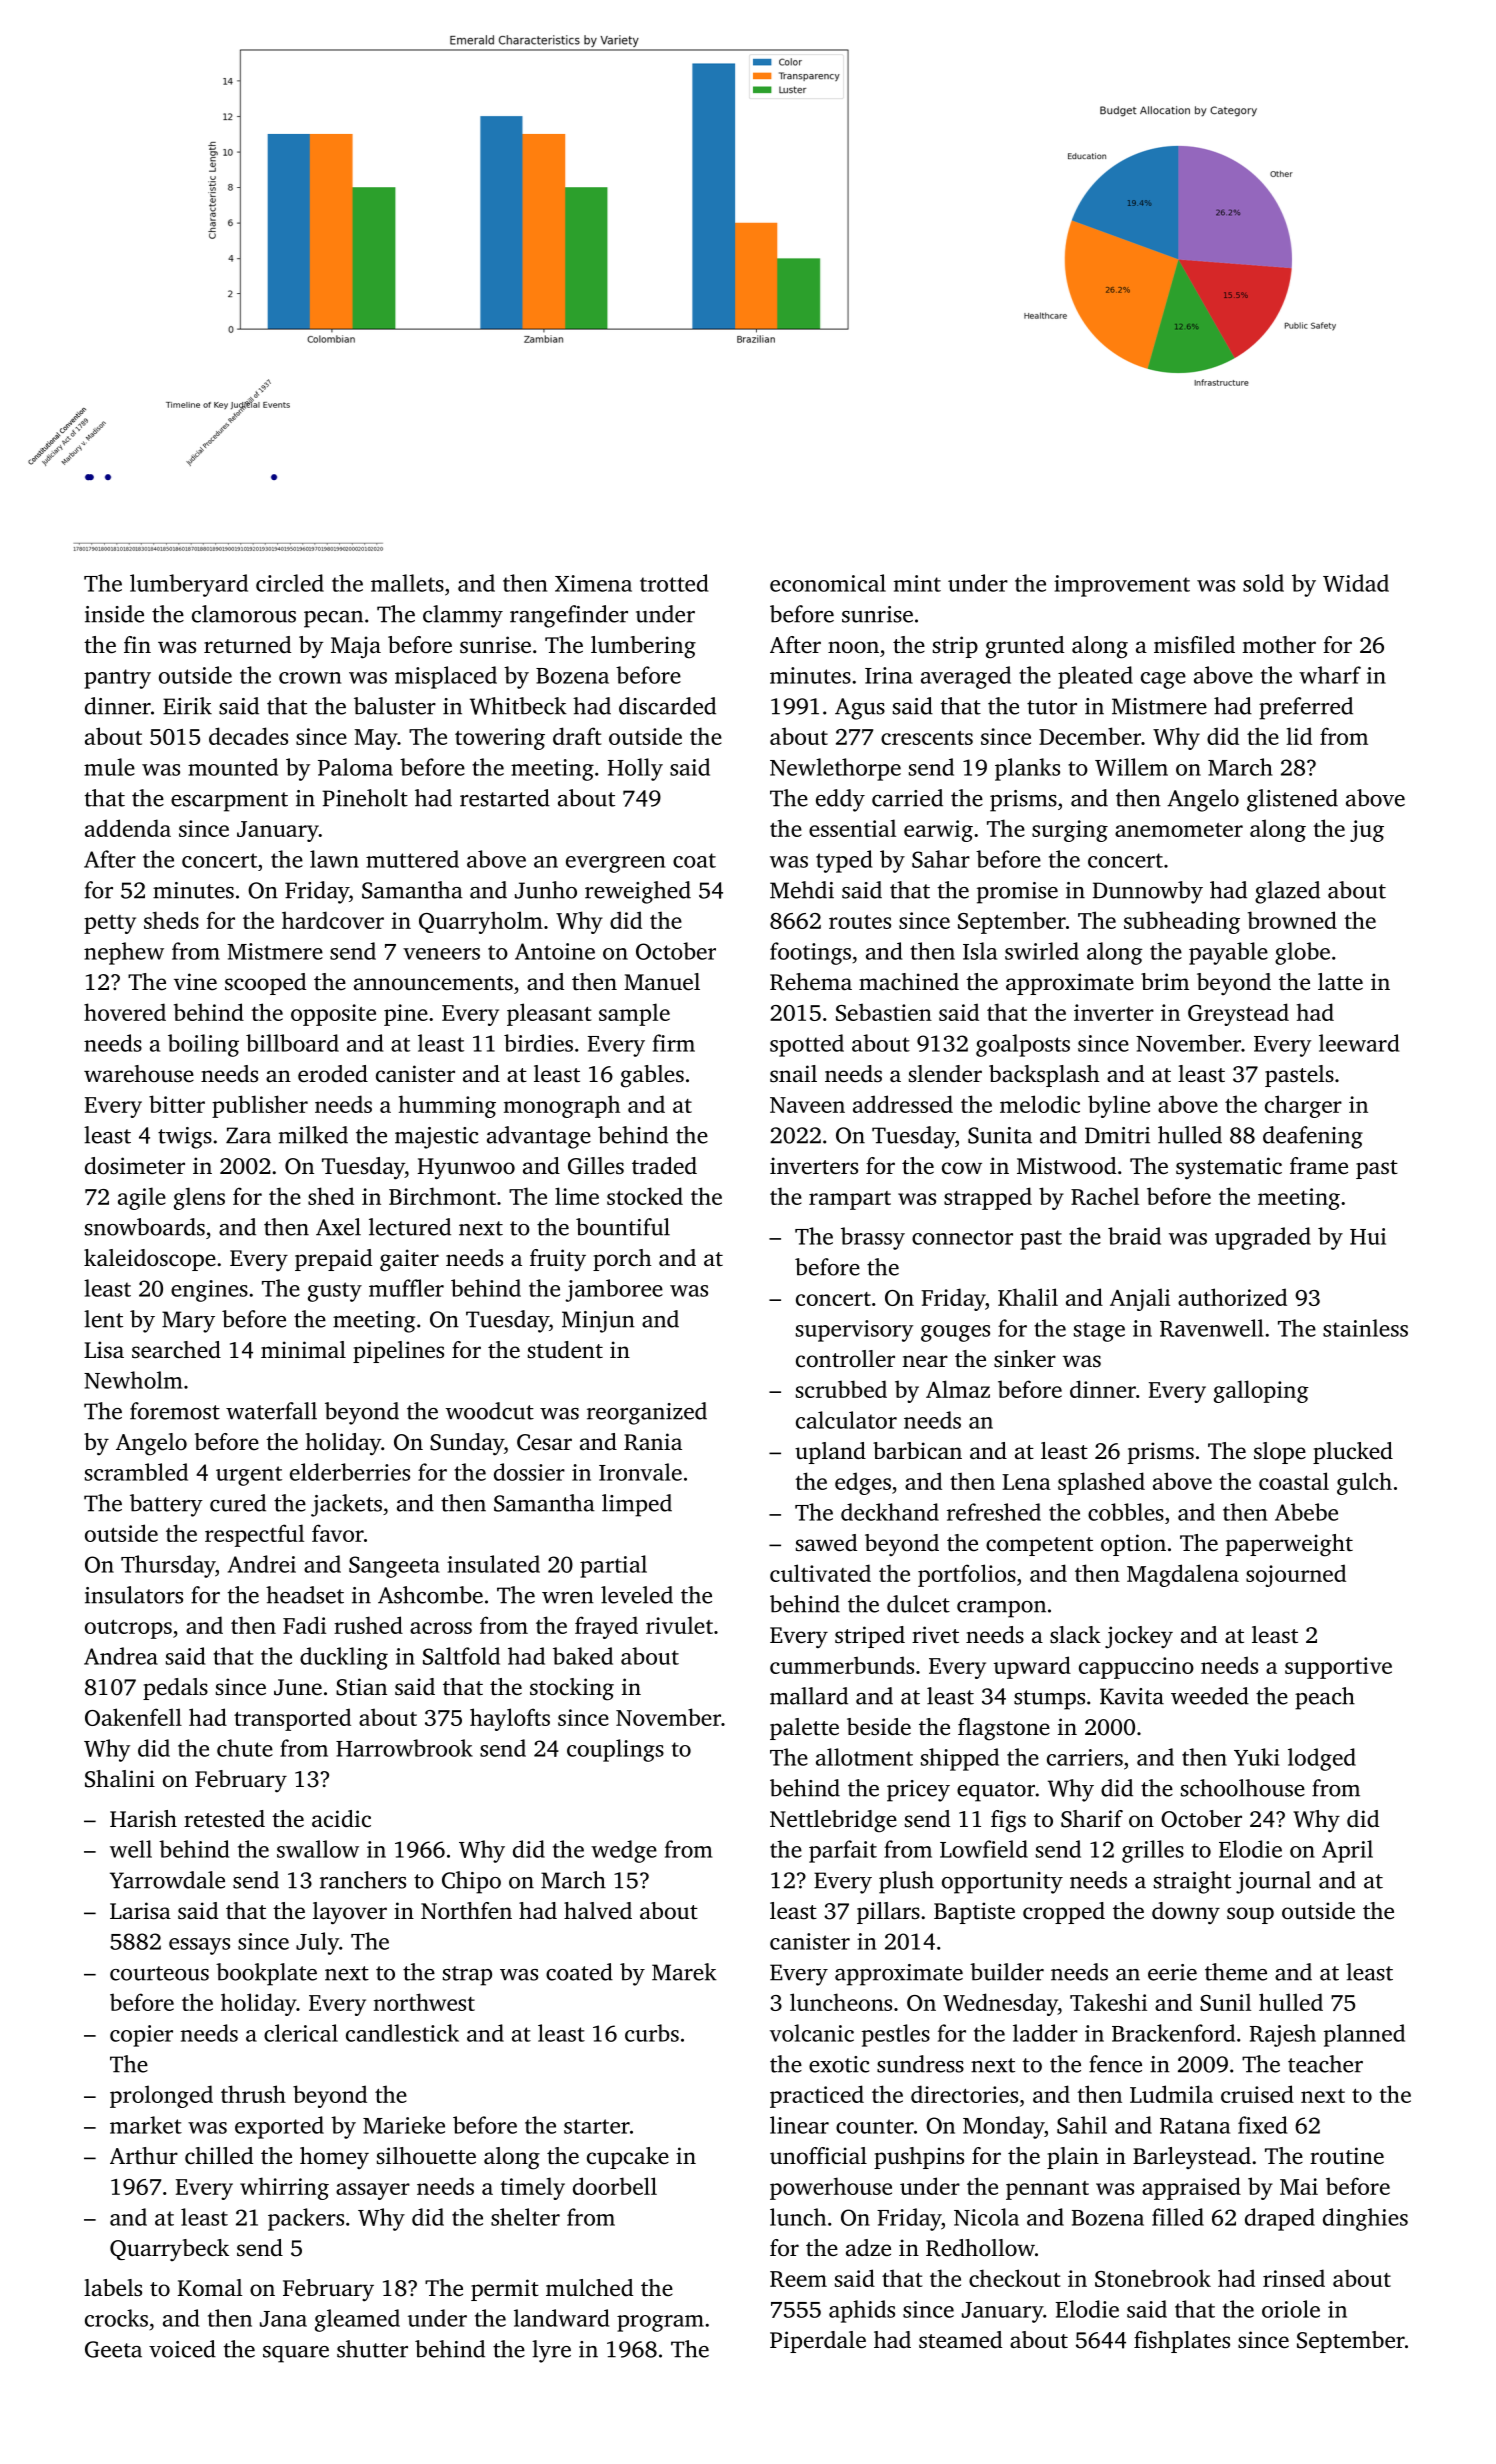 The width and height of the screenshot is (1496, 2464). I want to click on palette, so click(804, 1729).
